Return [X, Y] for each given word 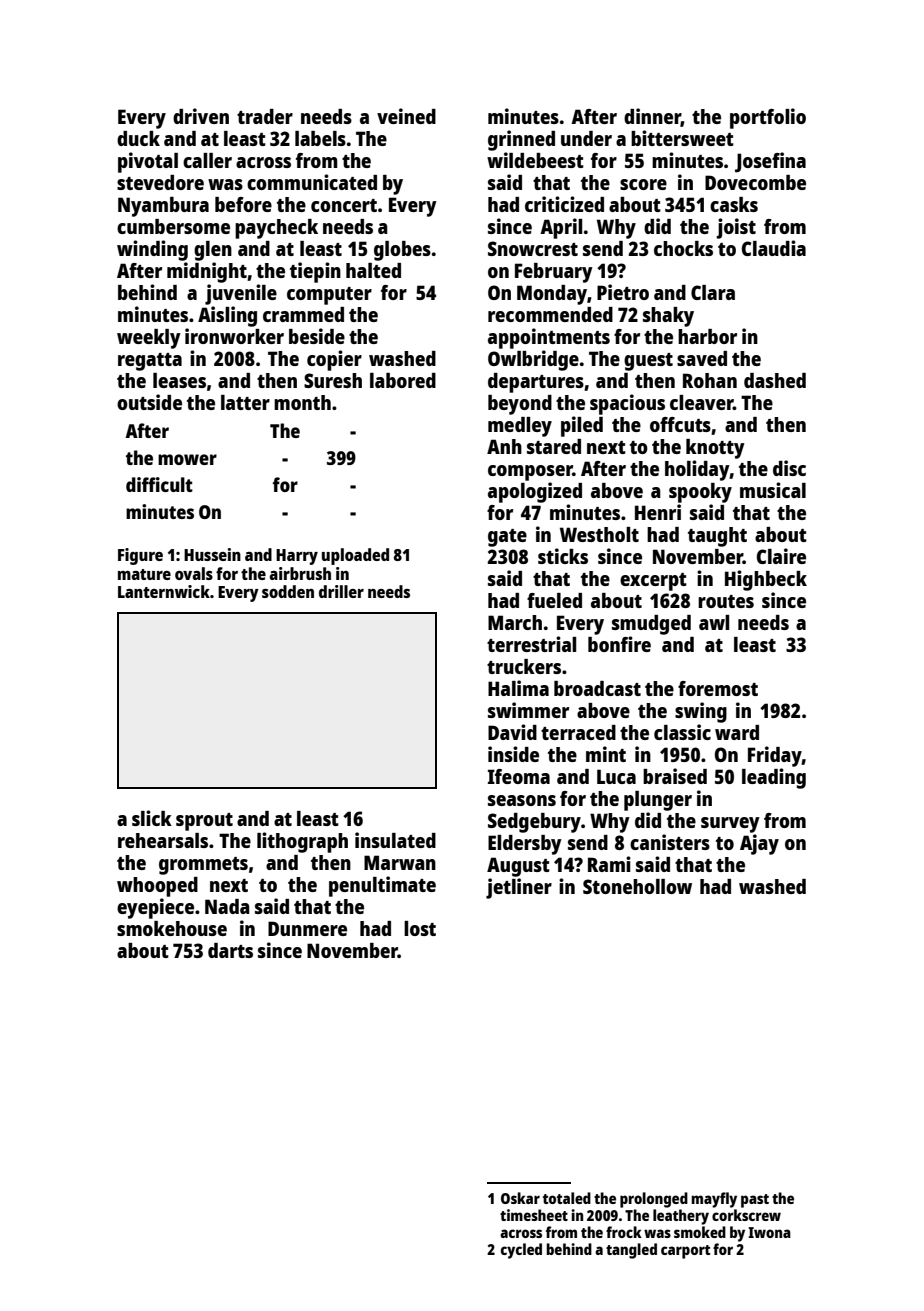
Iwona [769, 1232]
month [302, 402]
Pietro [623, 292]
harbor [707, 336]
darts [230, 950]
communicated [312, 182]
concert [344, 205]
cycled [521, 1251]
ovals [194, 573]
